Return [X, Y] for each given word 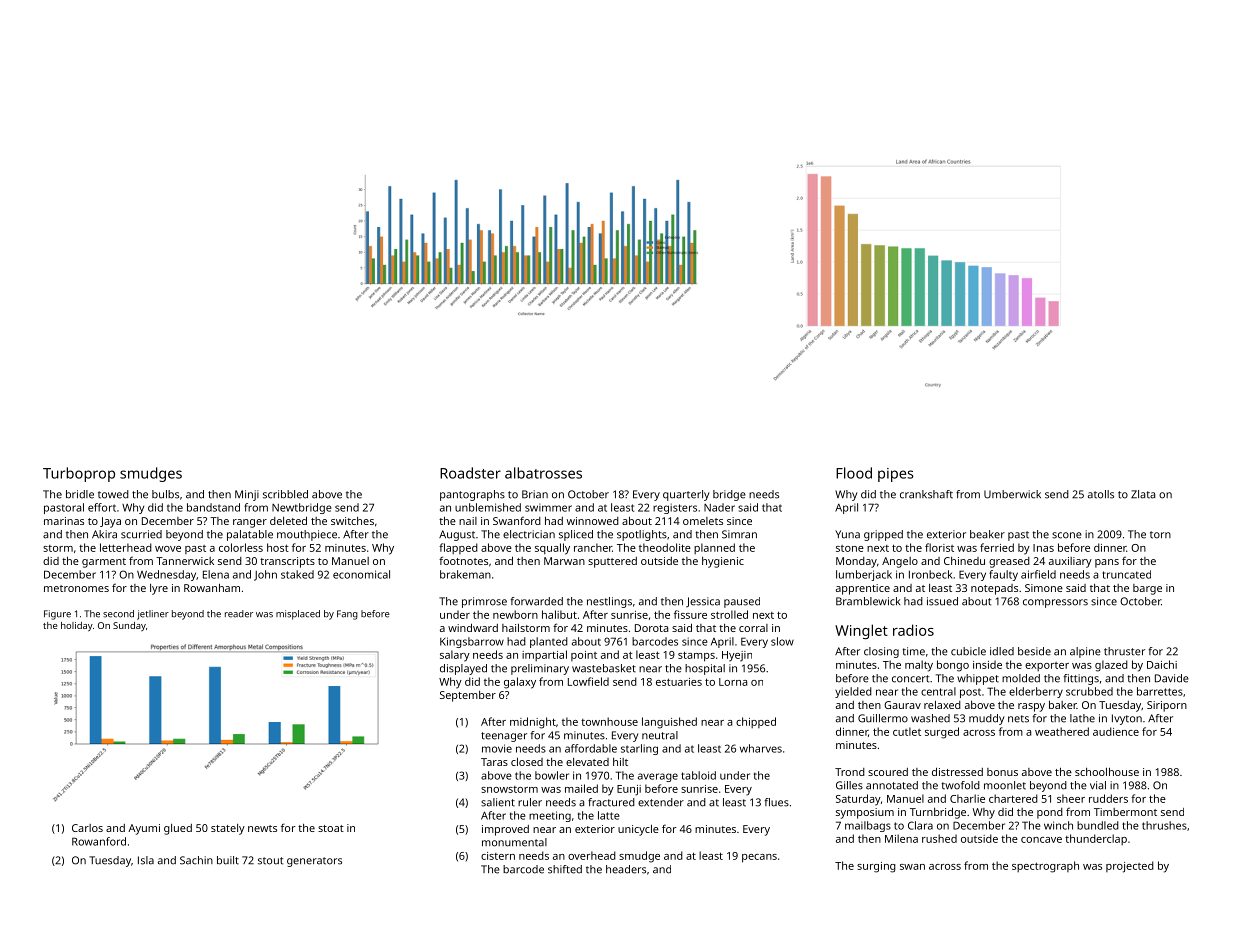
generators [314, 862]
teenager [504, 737]
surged [942, 733]
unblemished [488, 507]
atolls [1101, 494]
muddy [987, 719]
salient [498, 802]
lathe [1082, 718]
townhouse [609, 721]
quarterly [686, 495]
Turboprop [79, 474]
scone [1067, 535]
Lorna [733, 682]
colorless [241, 547]
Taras [494, 762]
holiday [77, 626]
